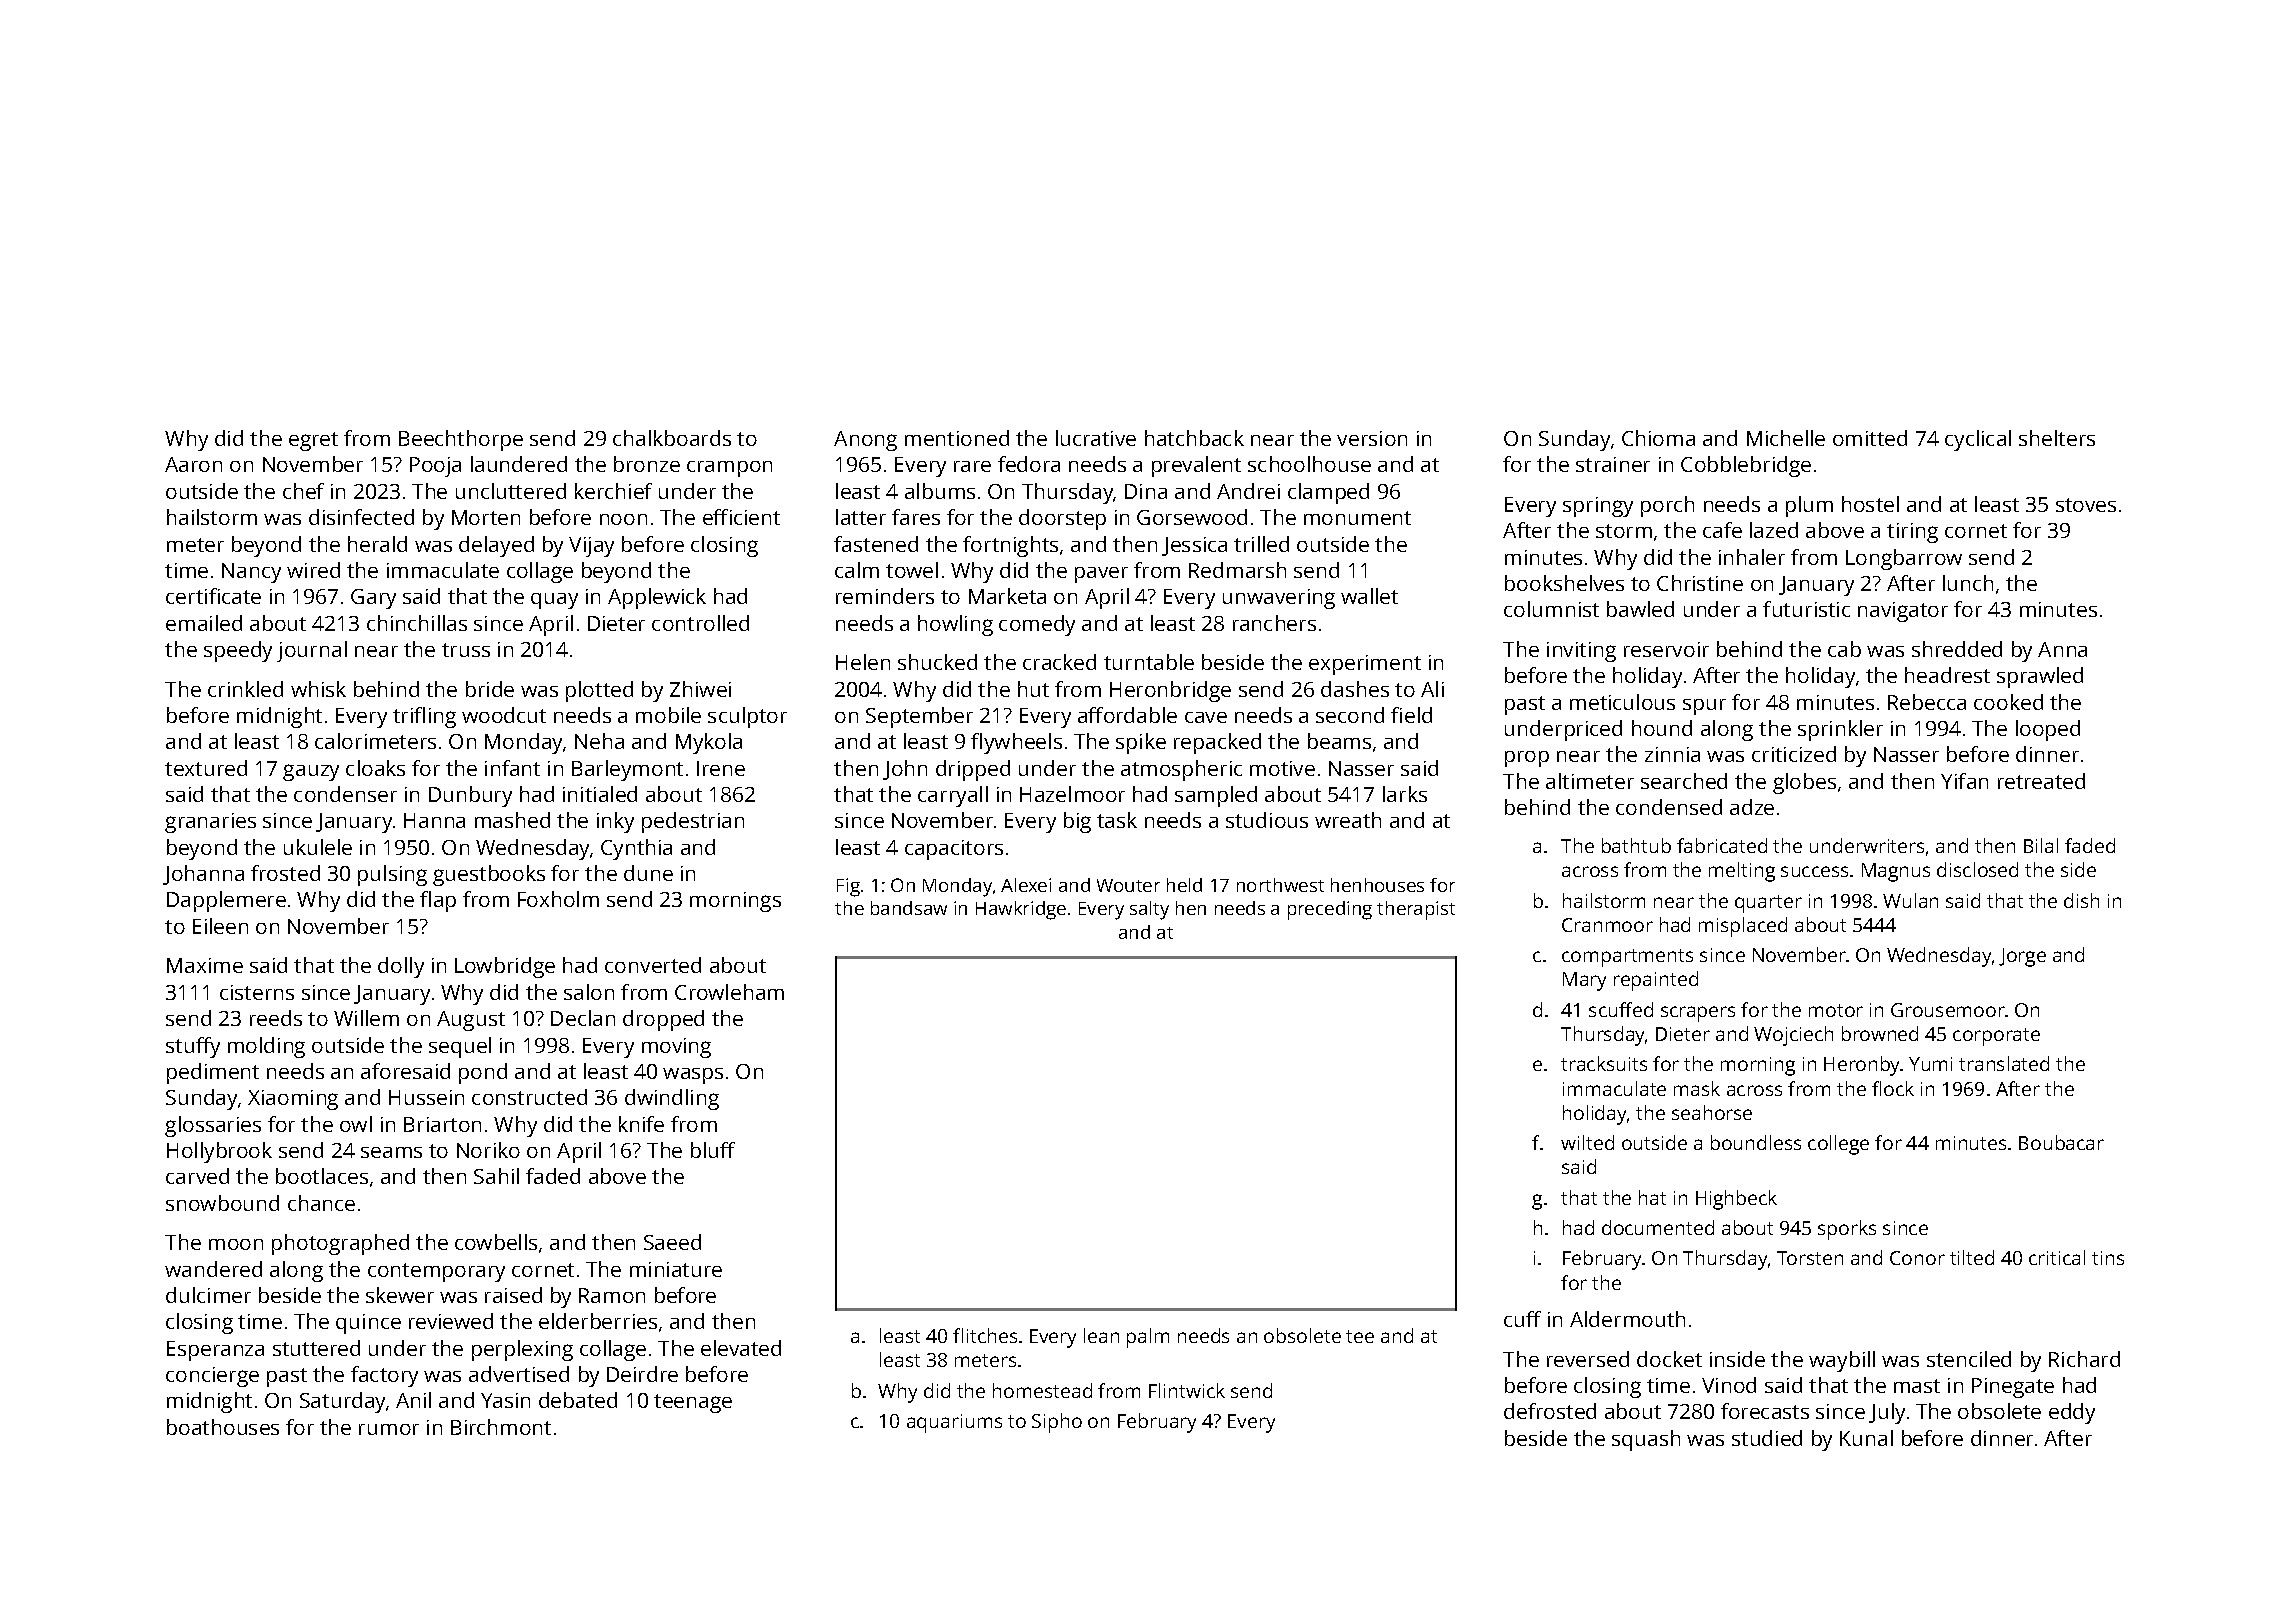 Image resolution: width=2292 pixels, height=1620 pixels. What do you see at coordinates (1968, 583) in the screenshot?
I see `lunch` at bounding box center [1968, 583].
